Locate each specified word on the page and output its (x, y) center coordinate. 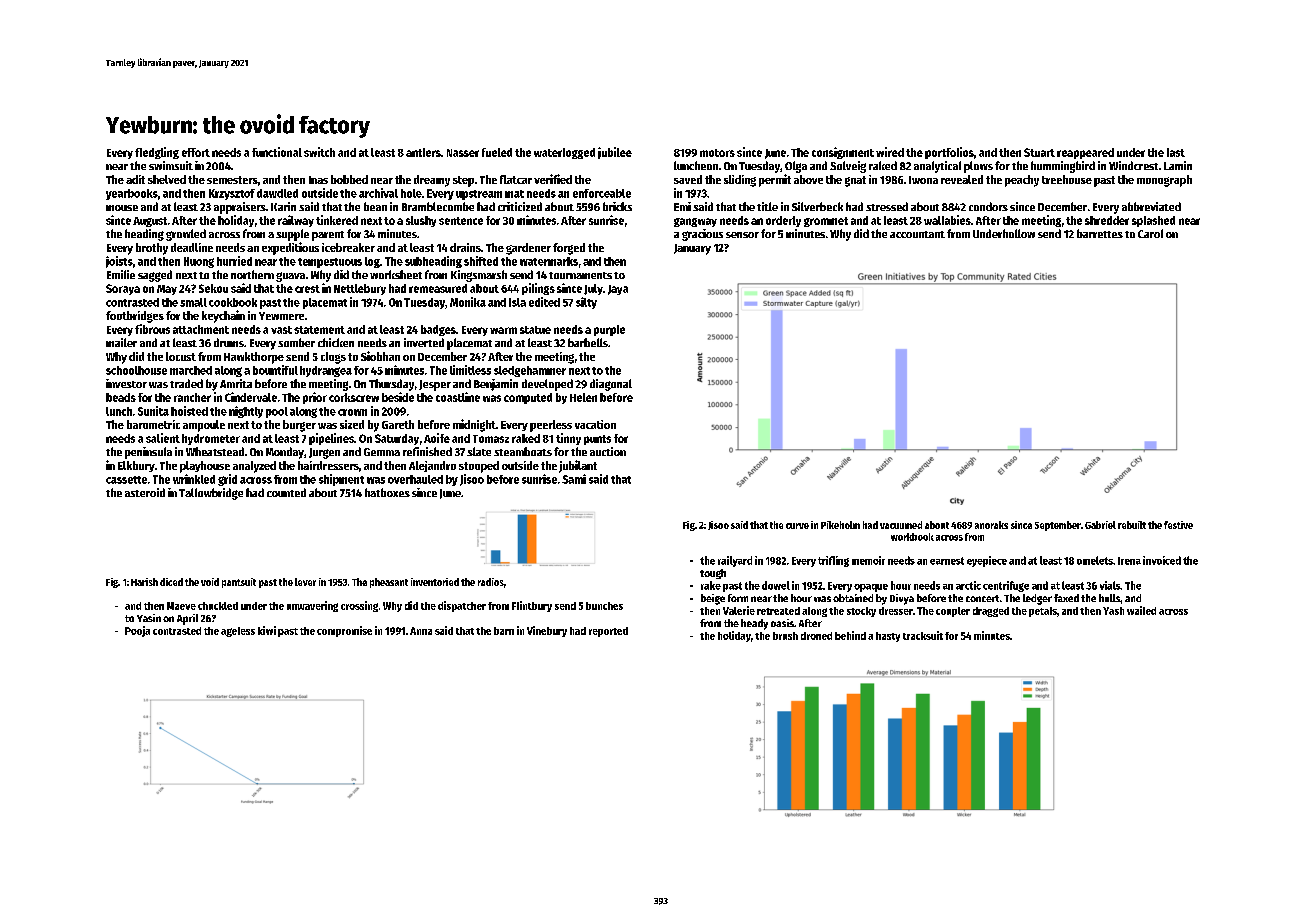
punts (597, 440)
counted (286, 492)
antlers (423, 152)
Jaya (618, 290)
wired (890, 152)
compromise (344, 631)
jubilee (615, 153)
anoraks (991, 525)
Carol (1150, 233)
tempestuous (330, 263)
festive (1178, 525)
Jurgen (324, 453)
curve (797, 526)
